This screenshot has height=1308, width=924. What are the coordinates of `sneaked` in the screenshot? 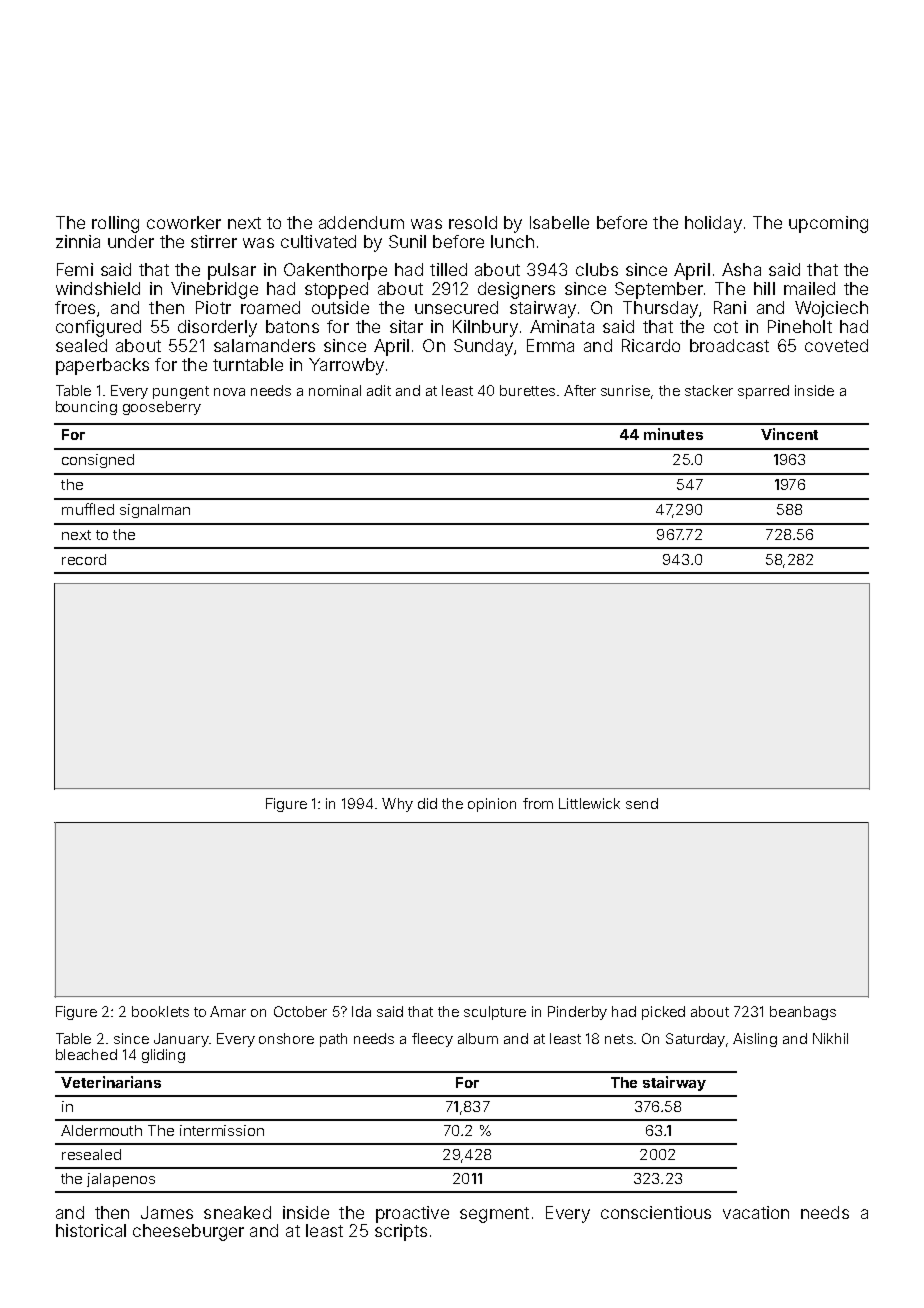 It's located at (237, 1212).
